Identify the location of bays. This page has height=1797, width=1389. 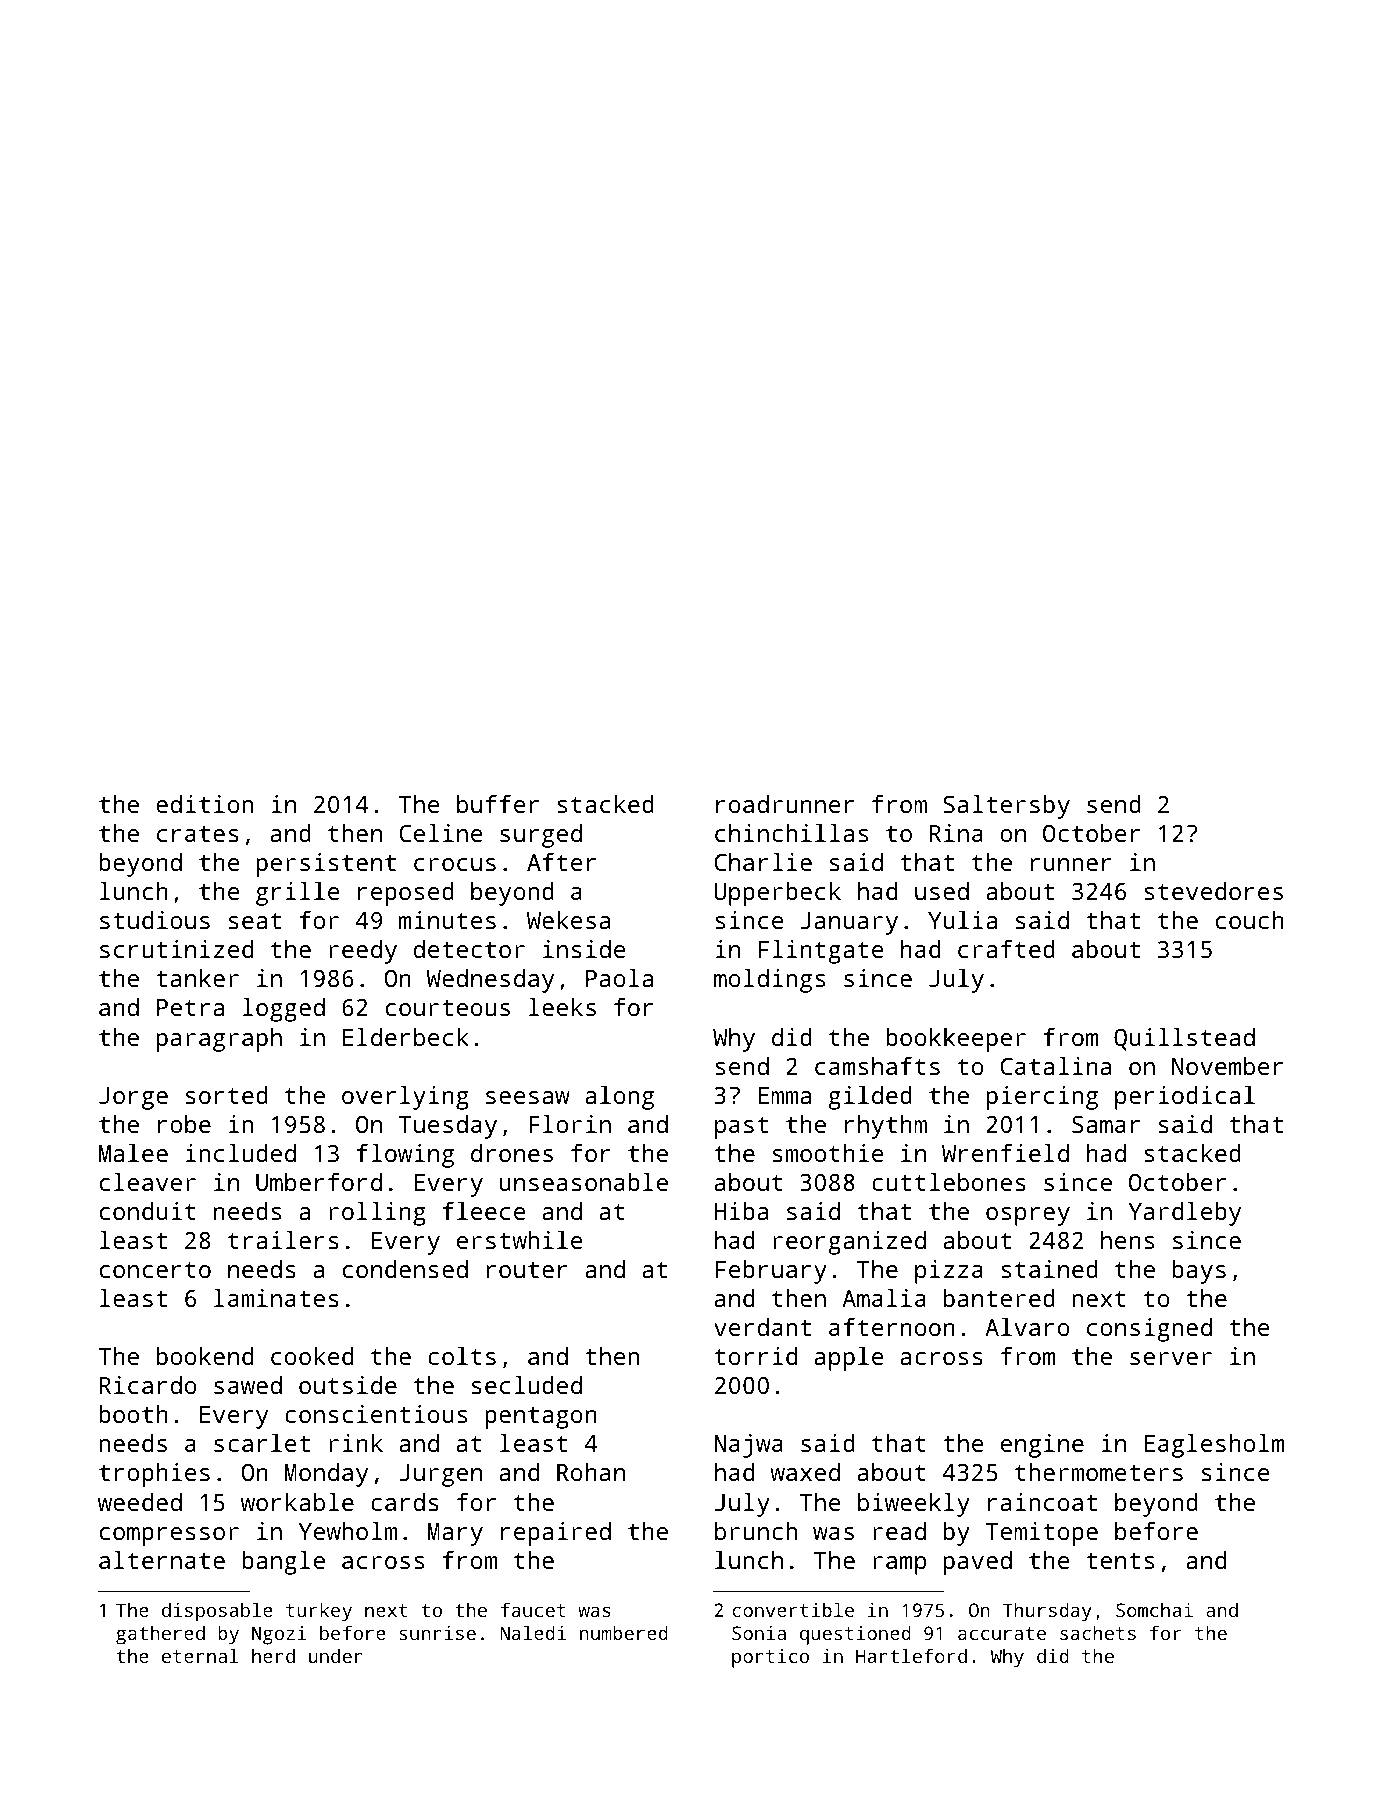
(1199, 1272).
